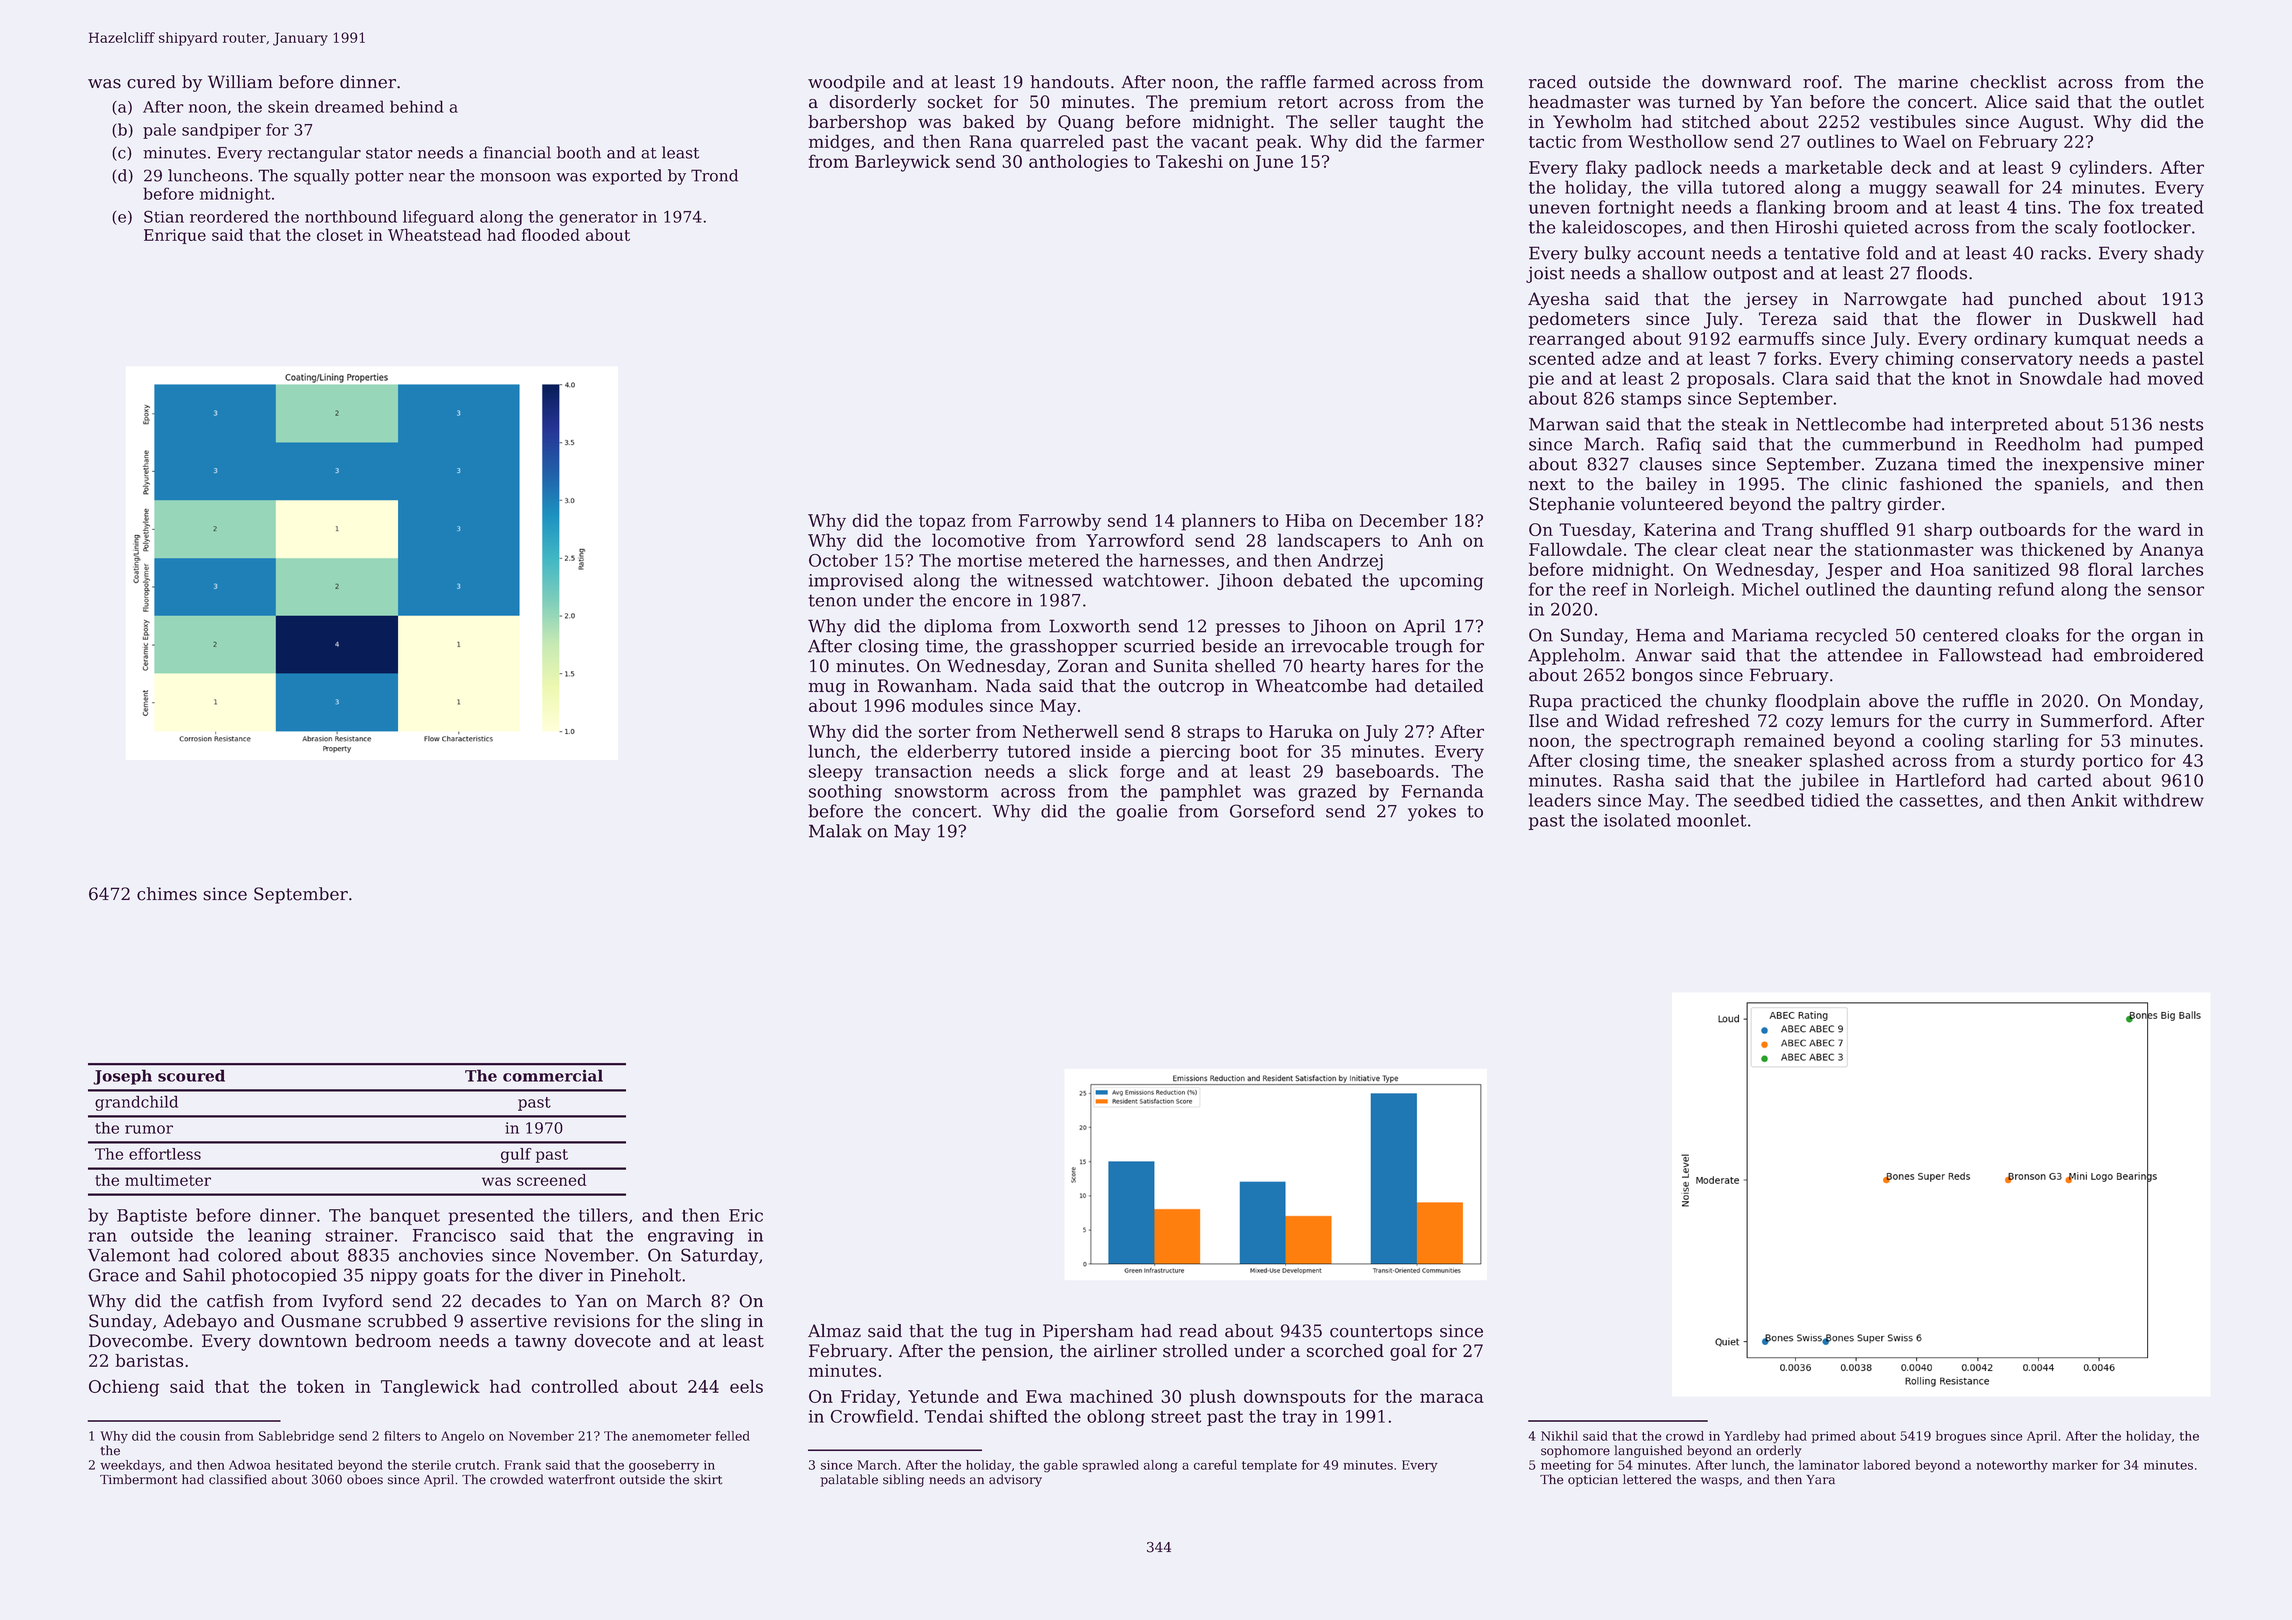 The height and width of the page is (1620, 2292). What do you see at coordinates (1821, 82) in the page?
I see `roof` at bounding box center [1821, 82].
